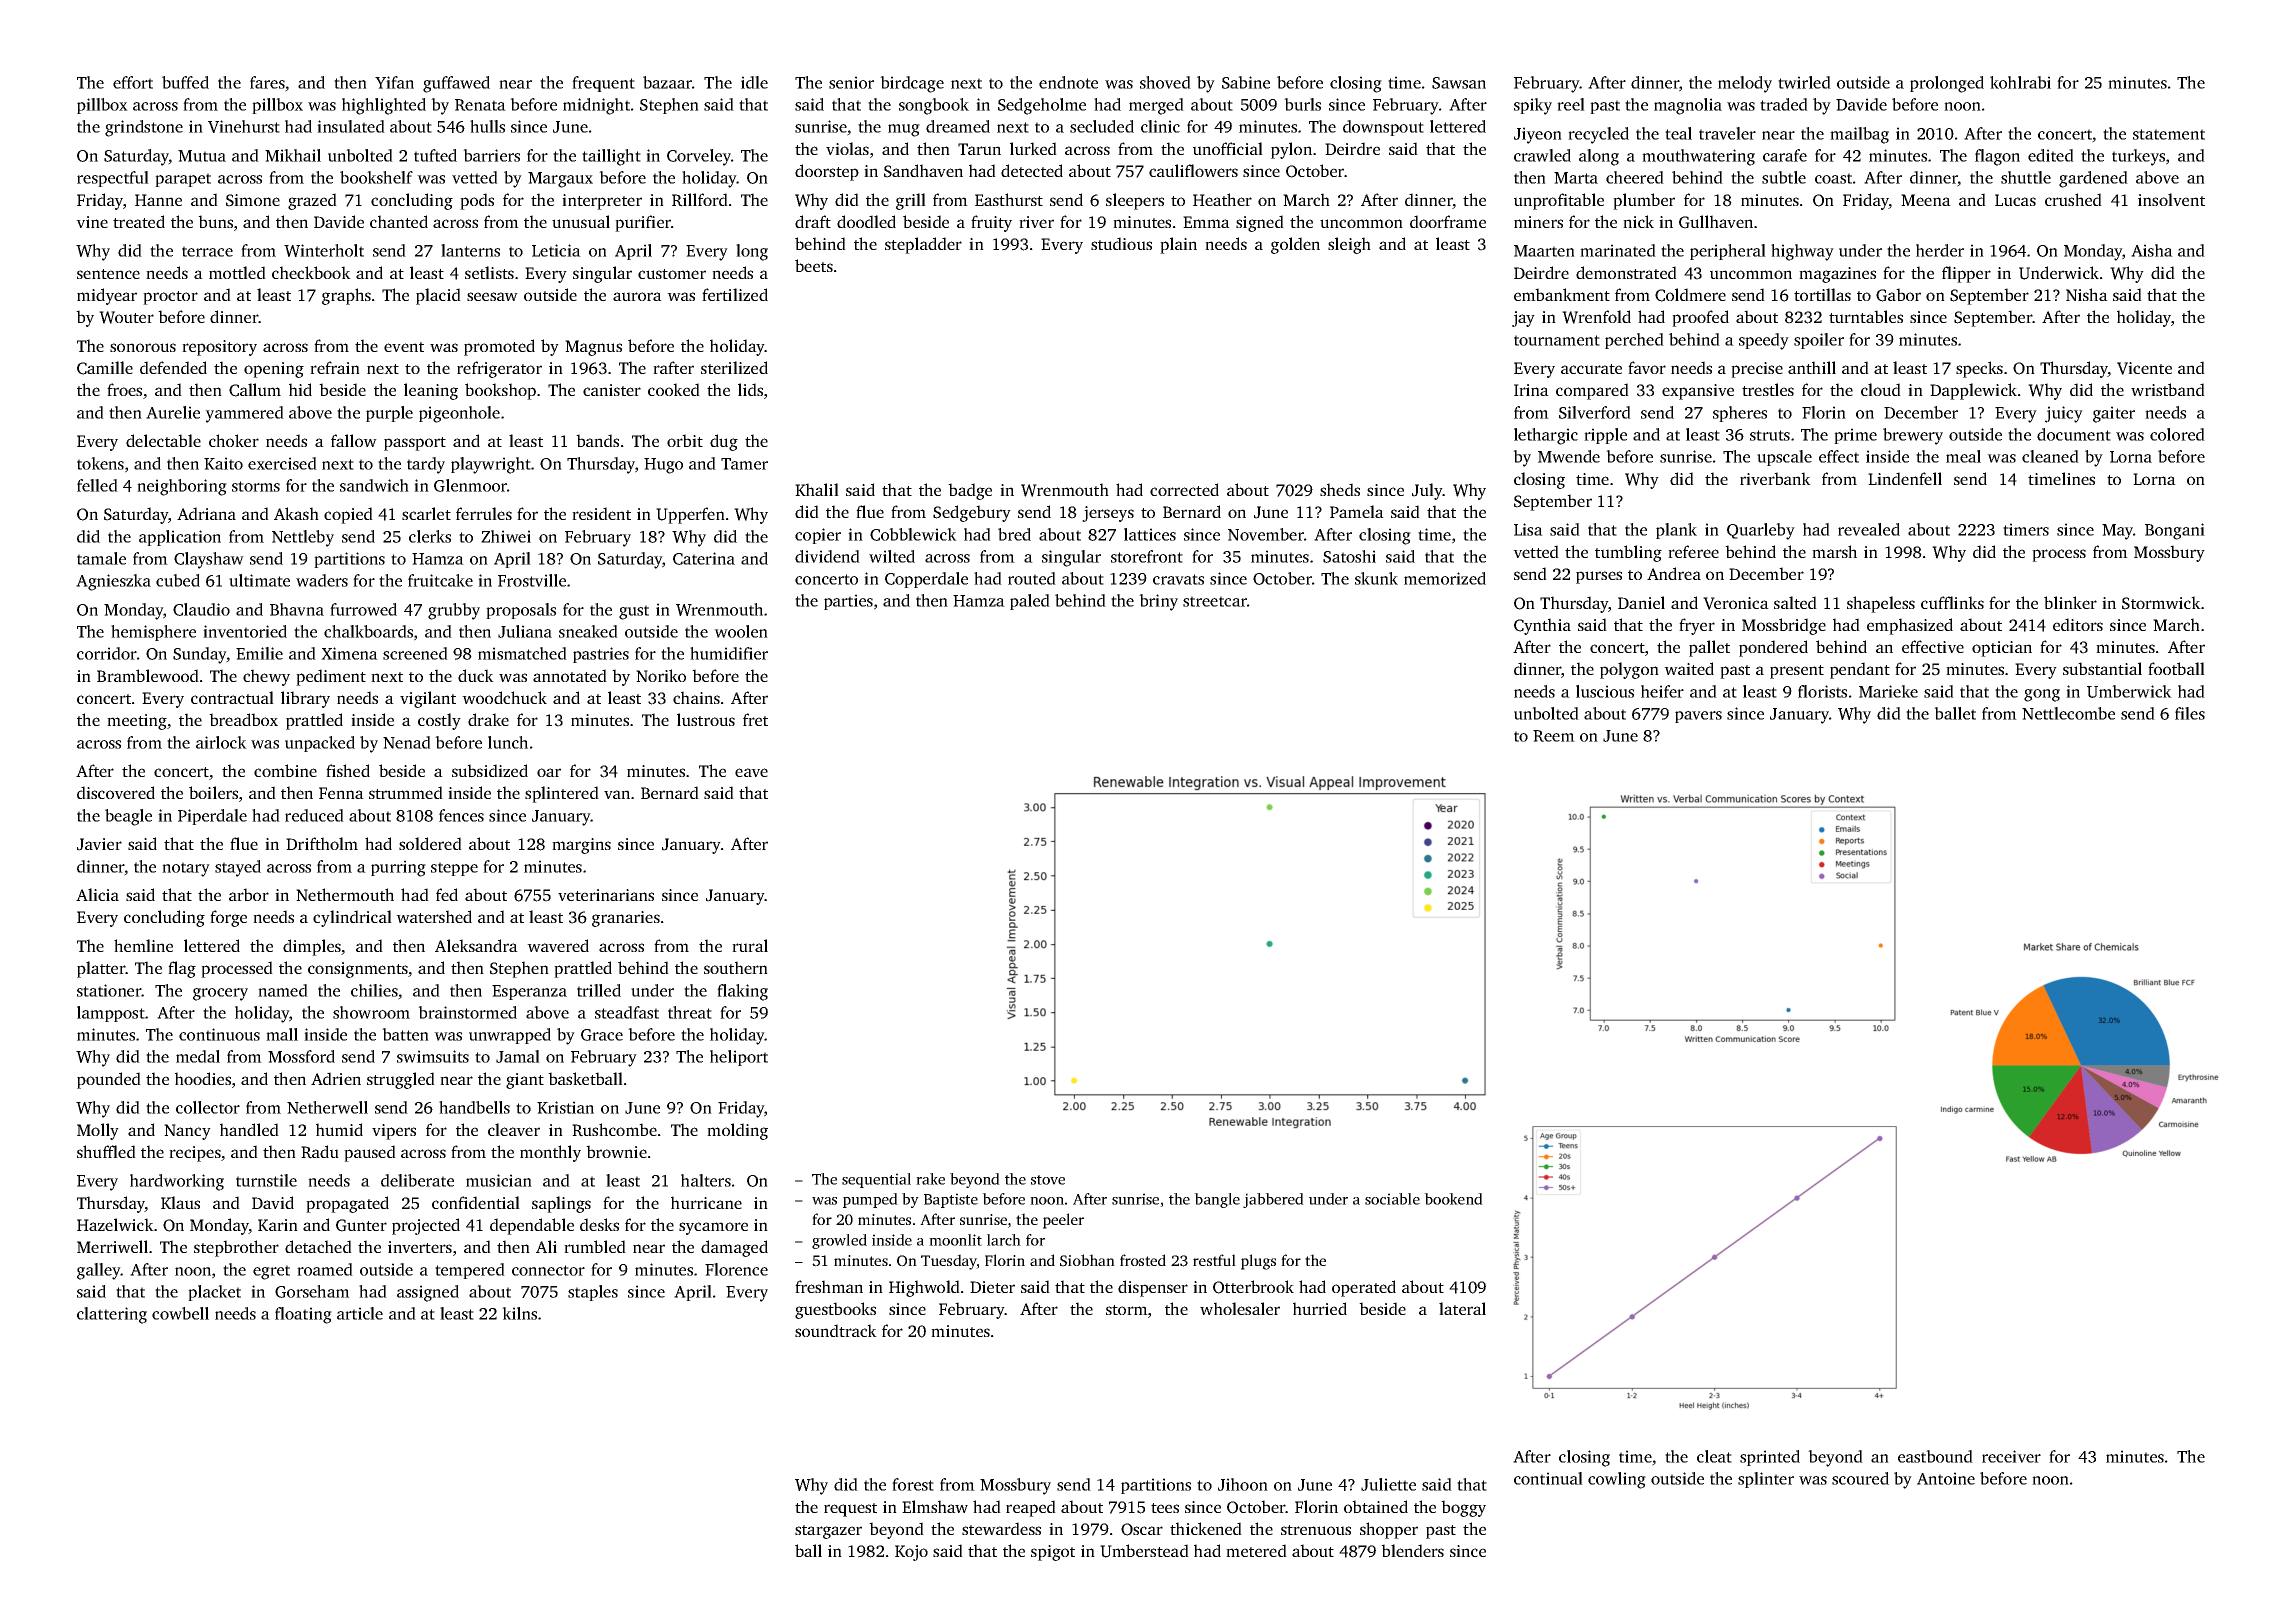 Image resolution: width=2282 pixels, height=1614 pixels. What do you see at coordinates (817, 489) in the screenshot?
I see `Khalil` at bounding box center [817, 489].
